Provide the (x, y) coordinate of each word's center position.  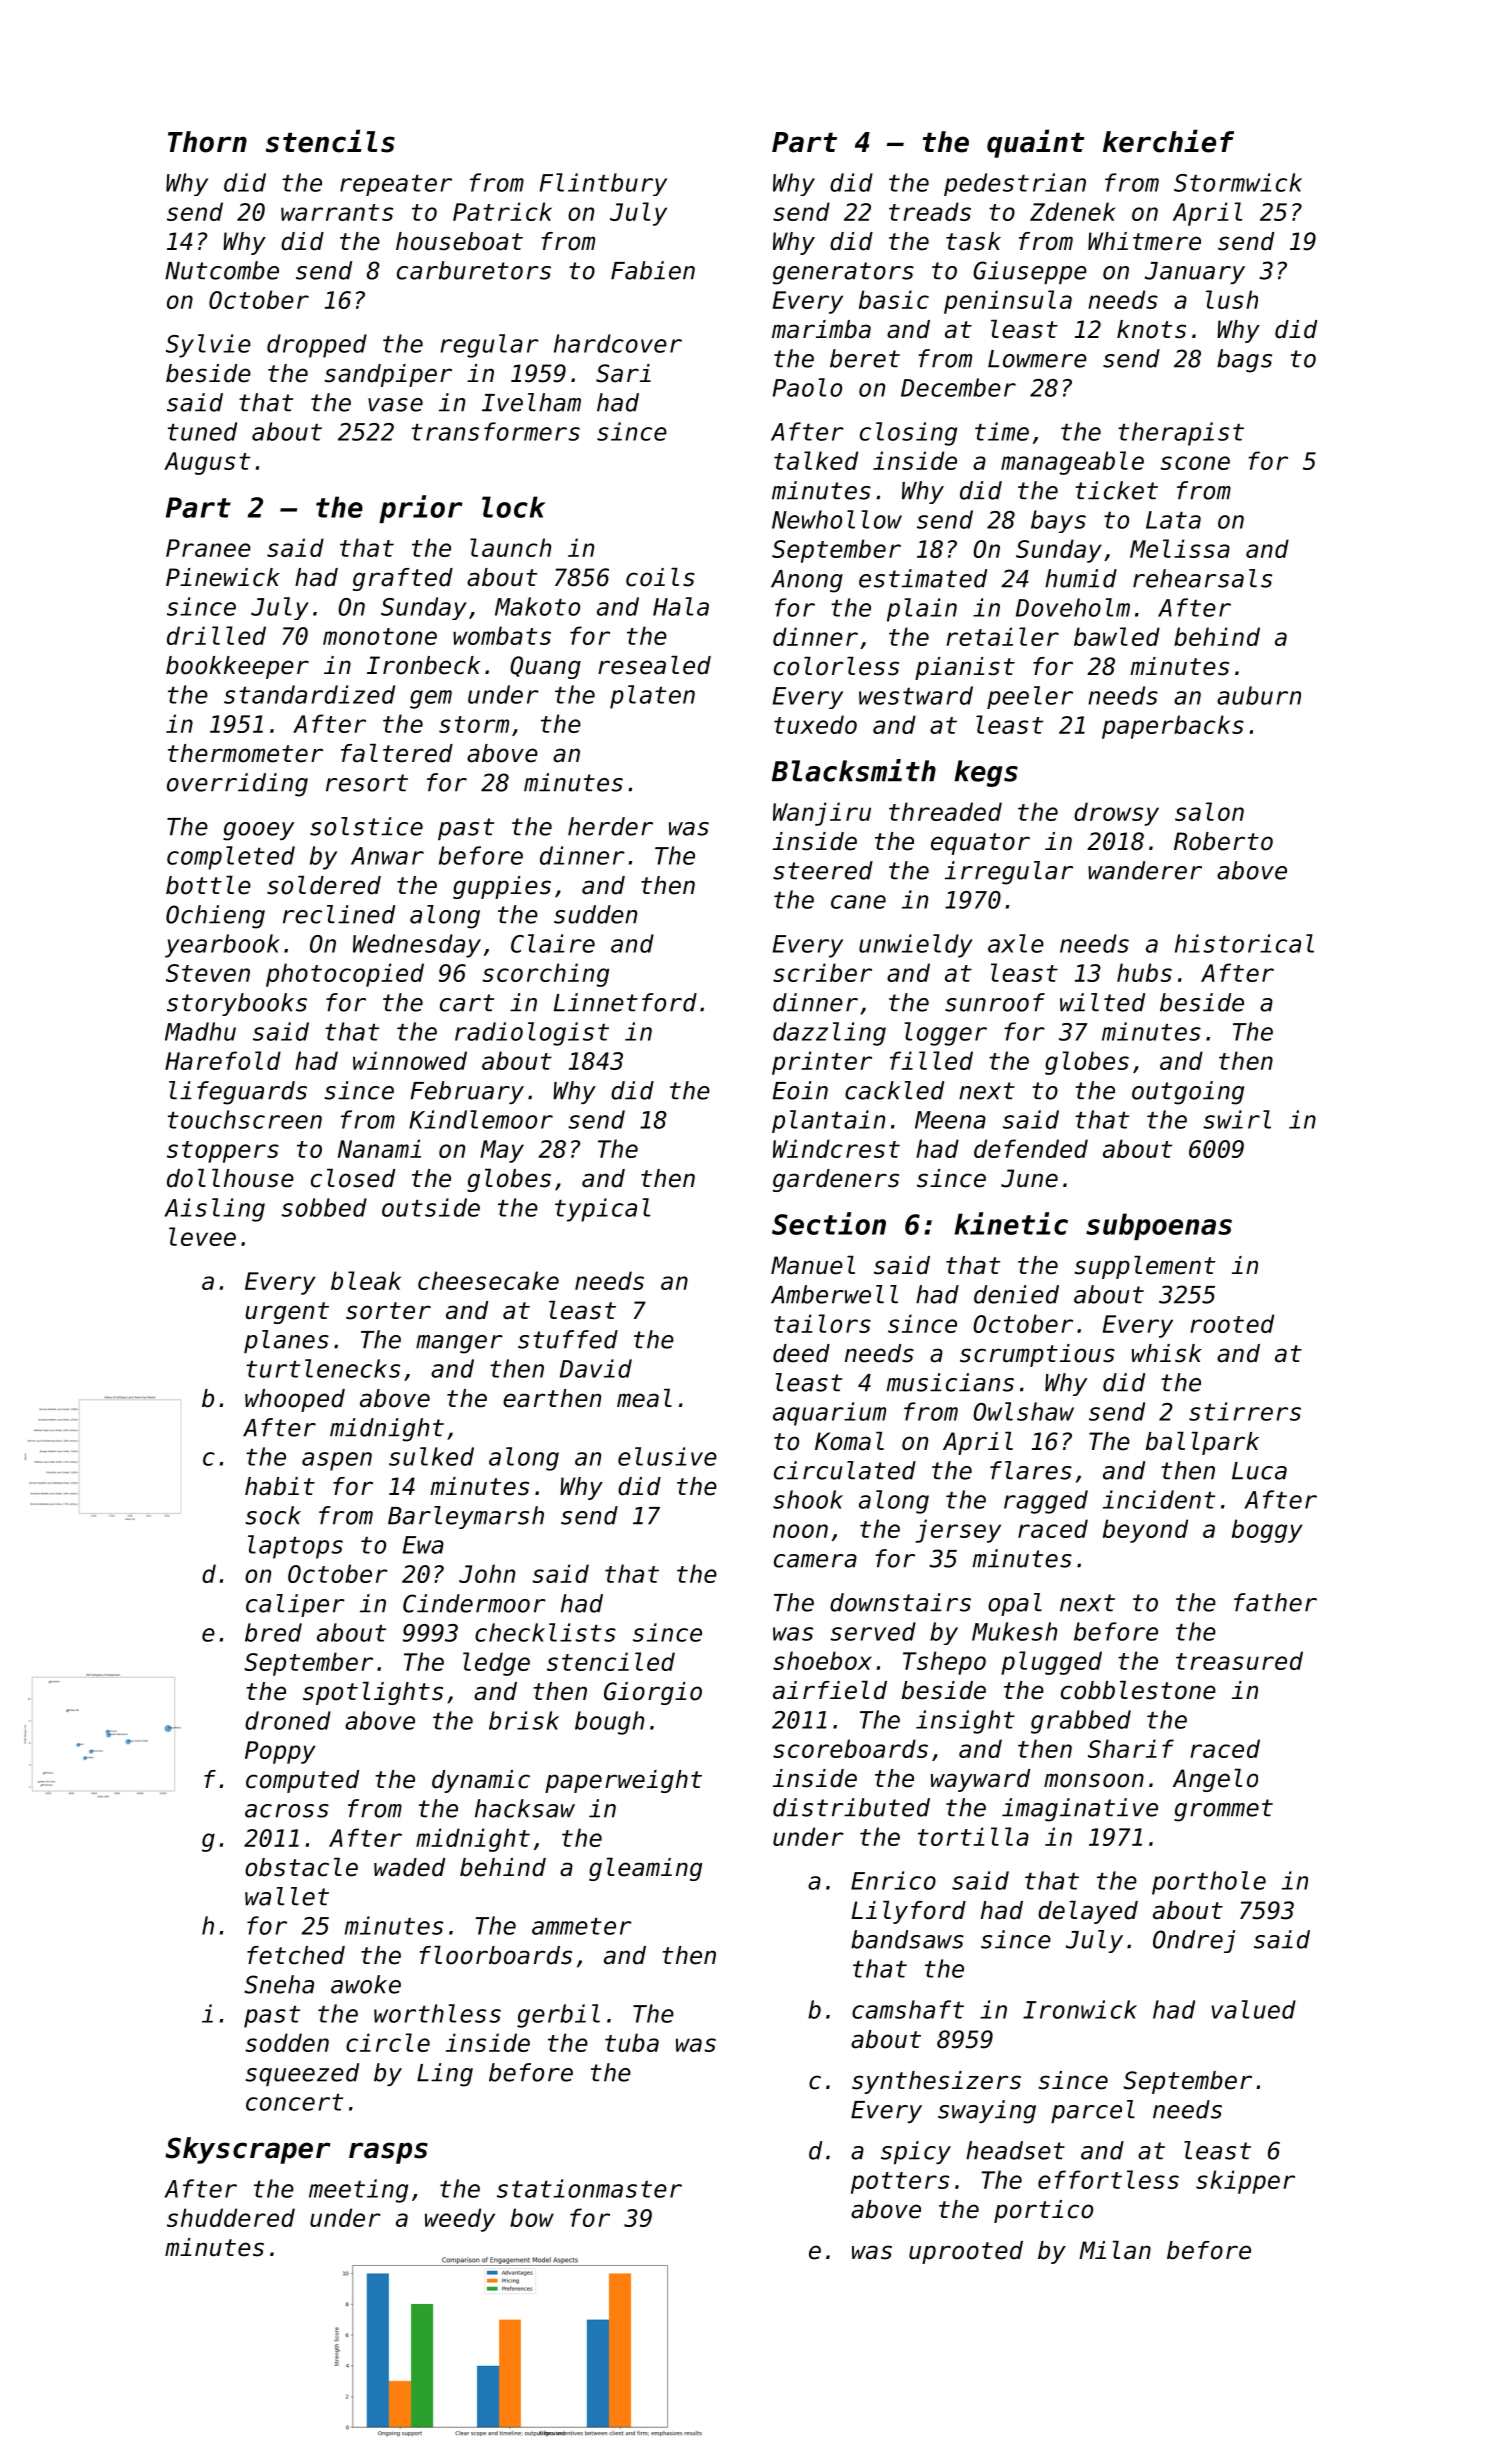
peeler (1030, 697)
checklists (545, 1632)
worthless (437, 2013)
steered (823, 870)
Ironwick (1080, 2009)
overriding (237, 785)
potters (900, 2183)
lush (1232, 299)
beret (865, 358)
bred (273, 1632)
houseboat (459, 241)
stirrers (1245, 1411)
